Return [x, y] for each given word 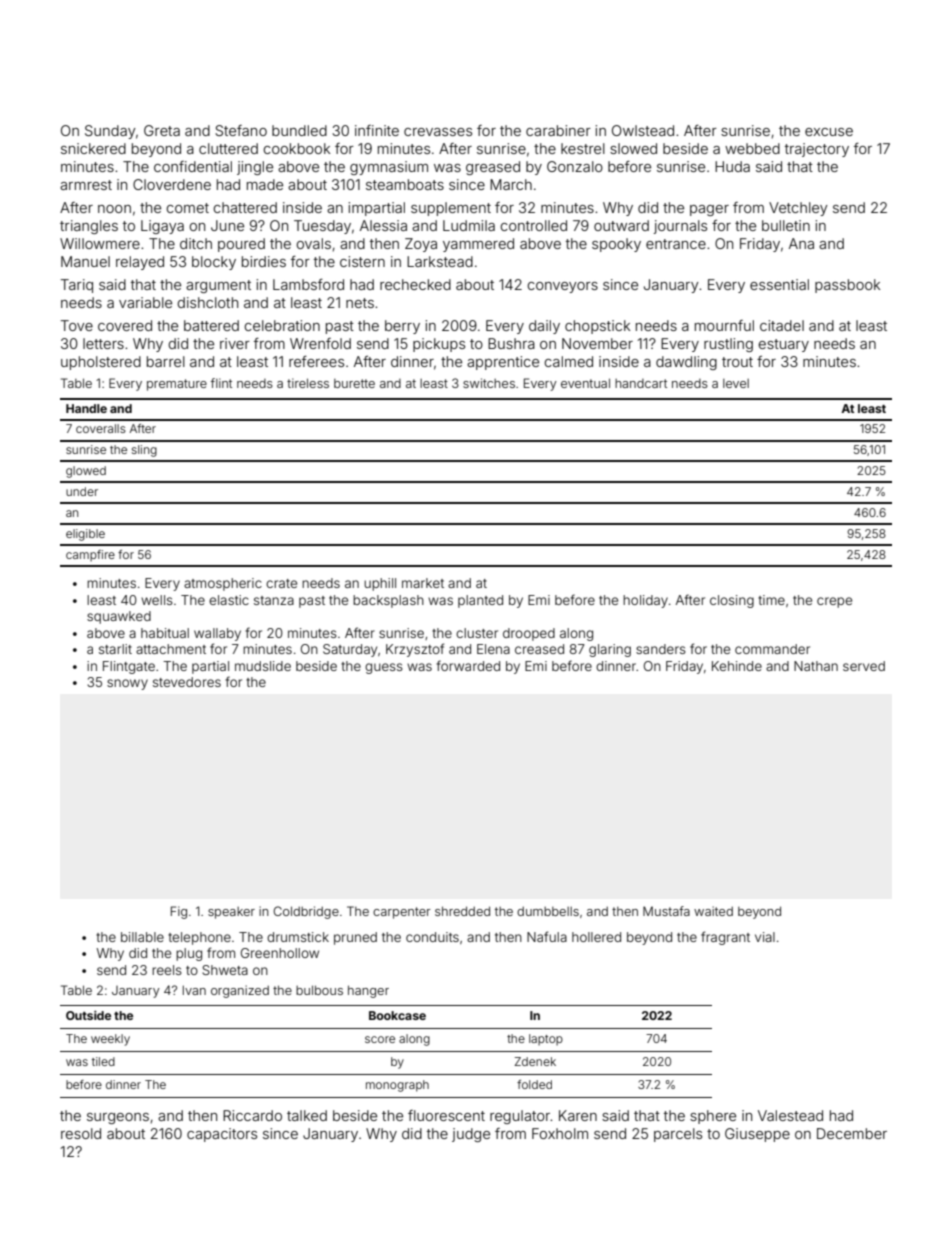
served [864, 666]
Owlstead [643, 130]
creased [539, 649]
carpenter [402, 913]
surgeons [118, 1118]
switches [489, 383]
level [736, 383]
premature [177, 385]
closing [732, 601]
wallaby [217, 634]
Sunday [110, 132]
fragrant [725, 938]
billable [142, 937]
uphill [380, 584]
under [82, 491]
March [511, 184]
